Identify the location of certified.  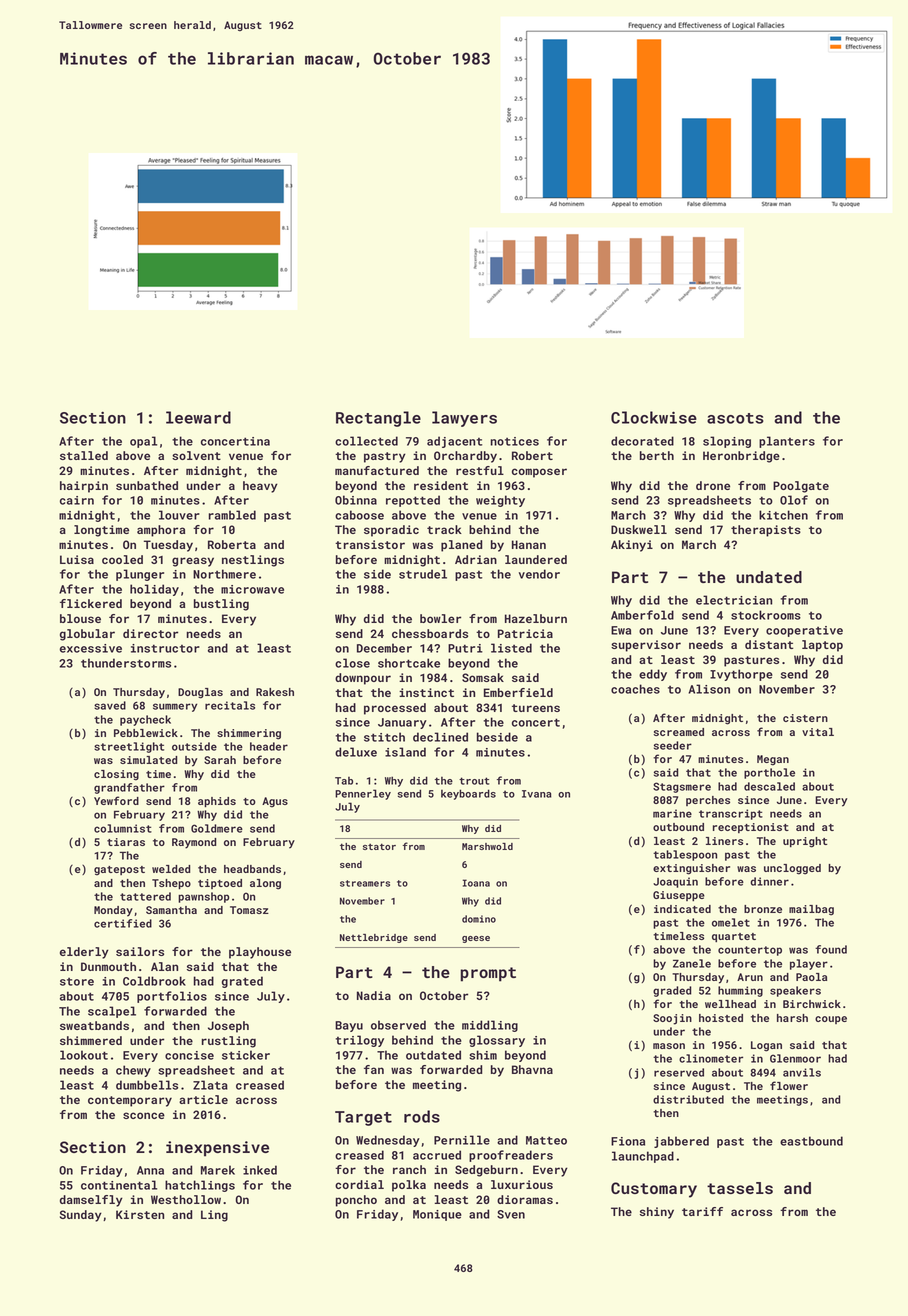
(123, 923).
